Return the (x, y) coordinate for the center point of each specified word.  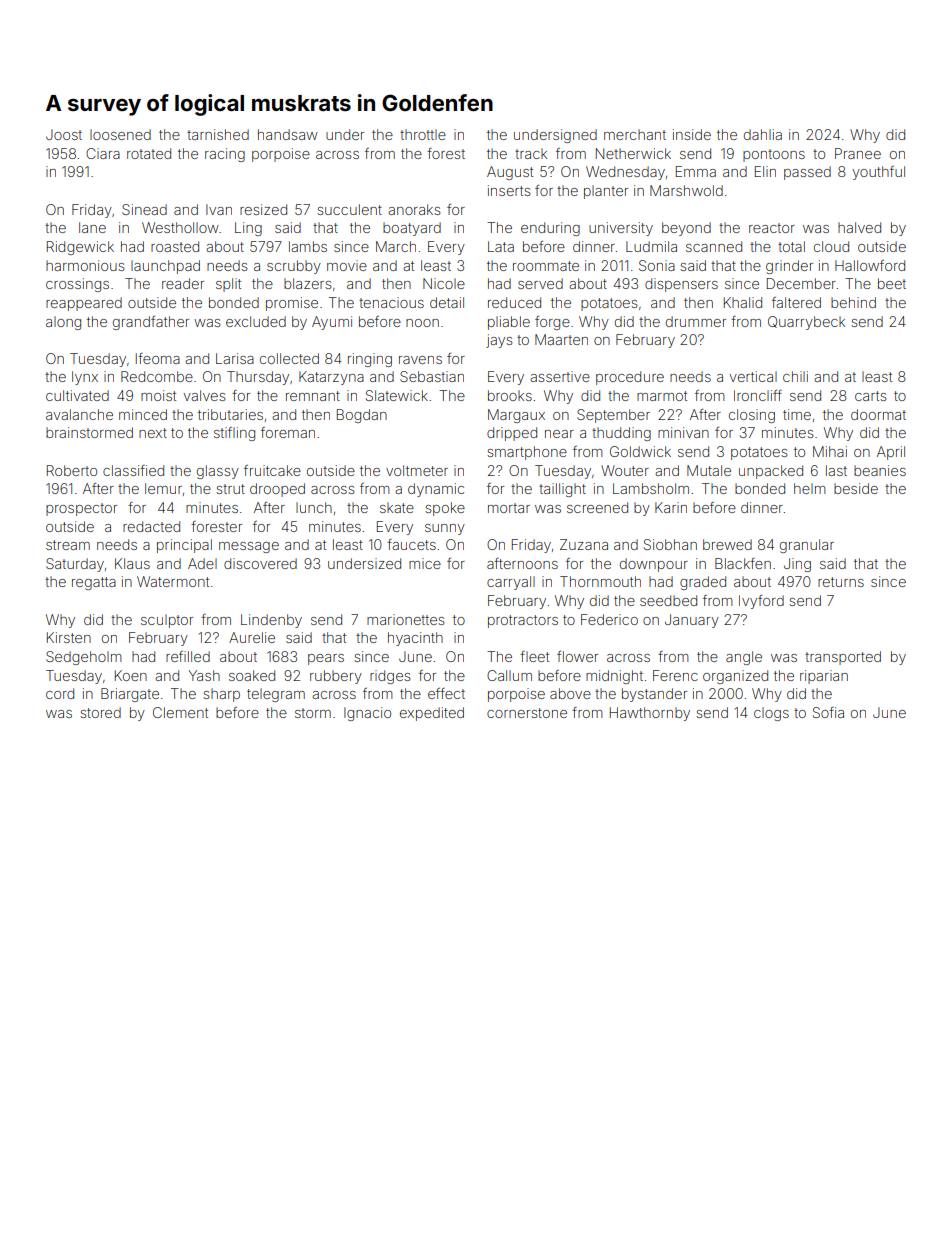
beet (892, 283)
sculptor (167, 621)
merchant (635, 134)
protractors (523, 621)
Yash (204, 675)
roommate (546, 266)
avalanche (79, 414)
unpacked (771, 472)
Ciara (103, 153)
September (613, 416)
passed (807, 173)
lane (92, 227)
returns (841, 582)
